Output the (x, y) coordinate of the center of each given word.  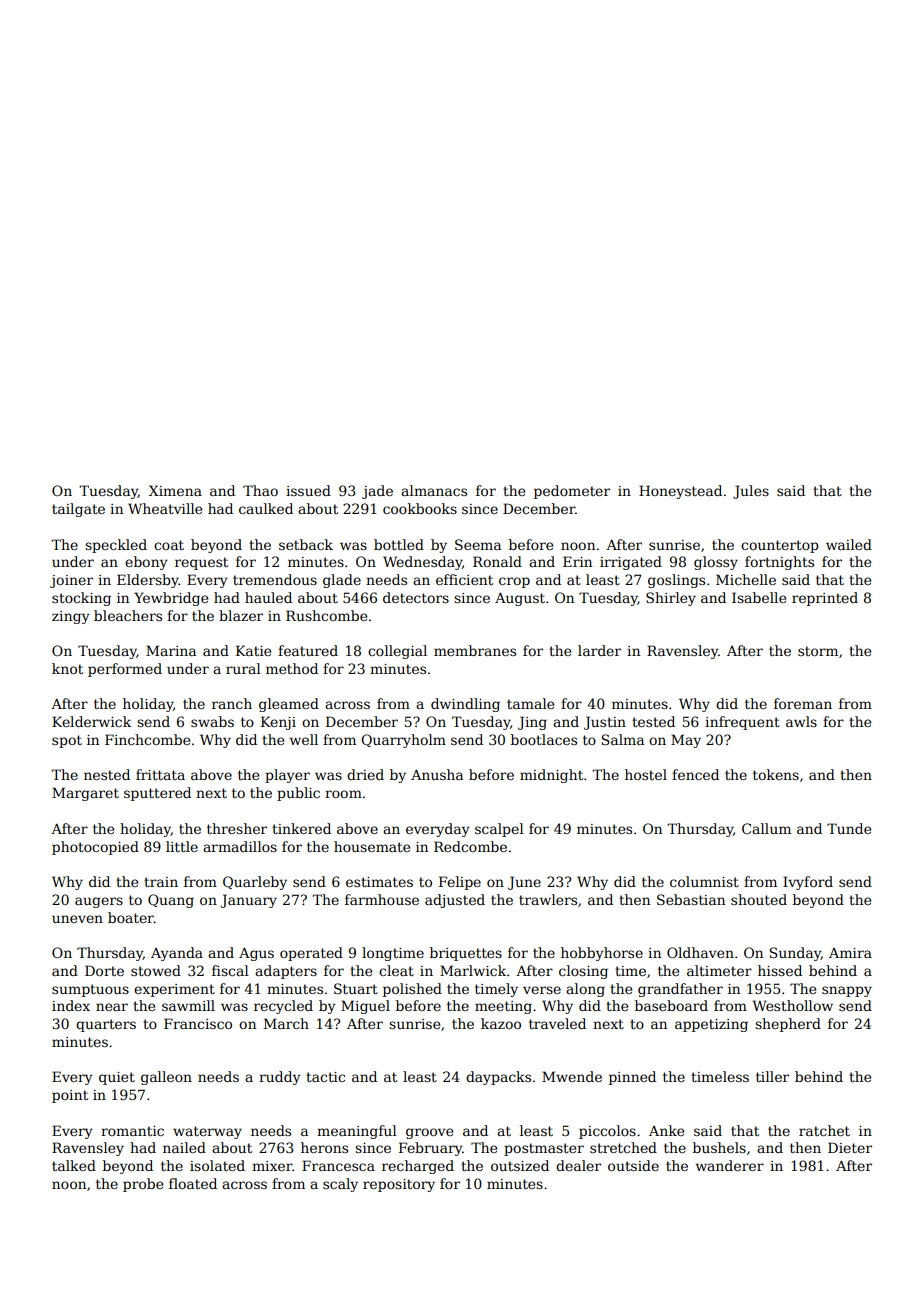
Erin (577, 561)
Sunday (795, 954)
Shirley (671, 599)
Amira (850, 953)
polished (412, 990)
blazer (241, 615)
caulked (266, 508)
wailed (849, 544)
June (524, 883)
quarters (106, 1025)
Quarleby (255, 883)
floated (193, 1183)
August (520, 599)
